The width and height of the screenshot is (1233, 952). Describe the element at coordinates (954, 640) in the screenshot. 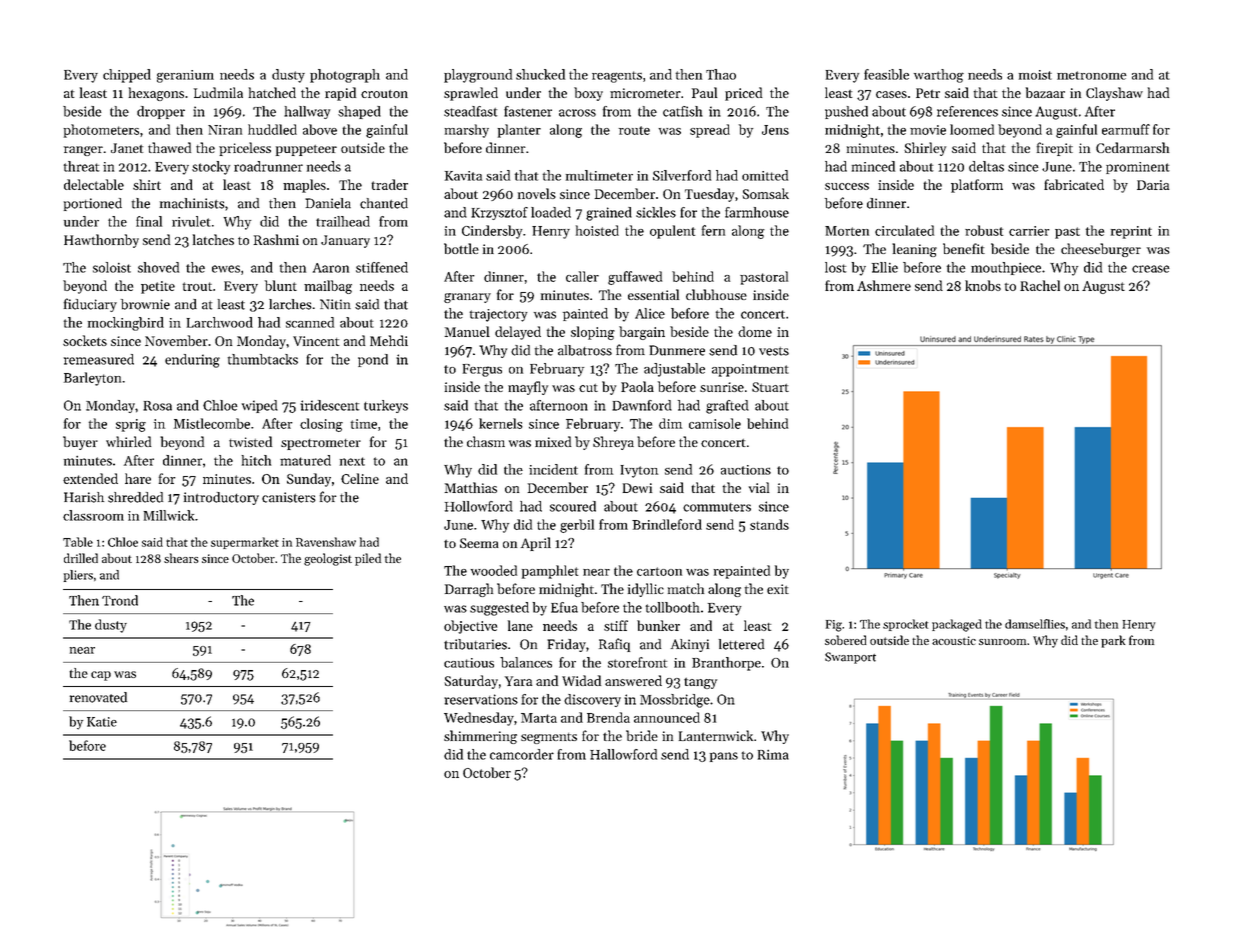

I see `acoustic` at that location.
